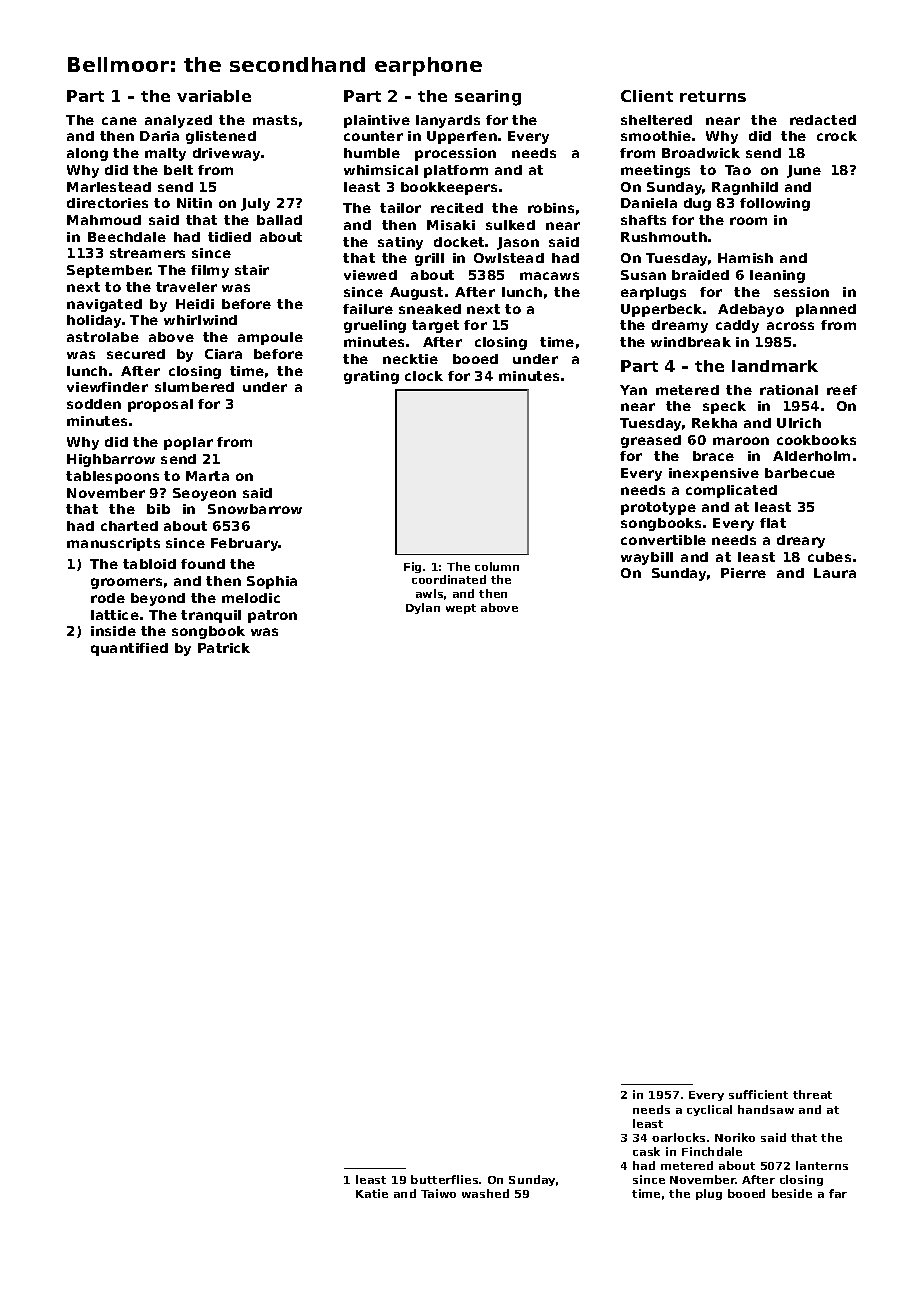 The width and height of the document is (924, 1308). I want to click on Dylan, so click(423, 608).
